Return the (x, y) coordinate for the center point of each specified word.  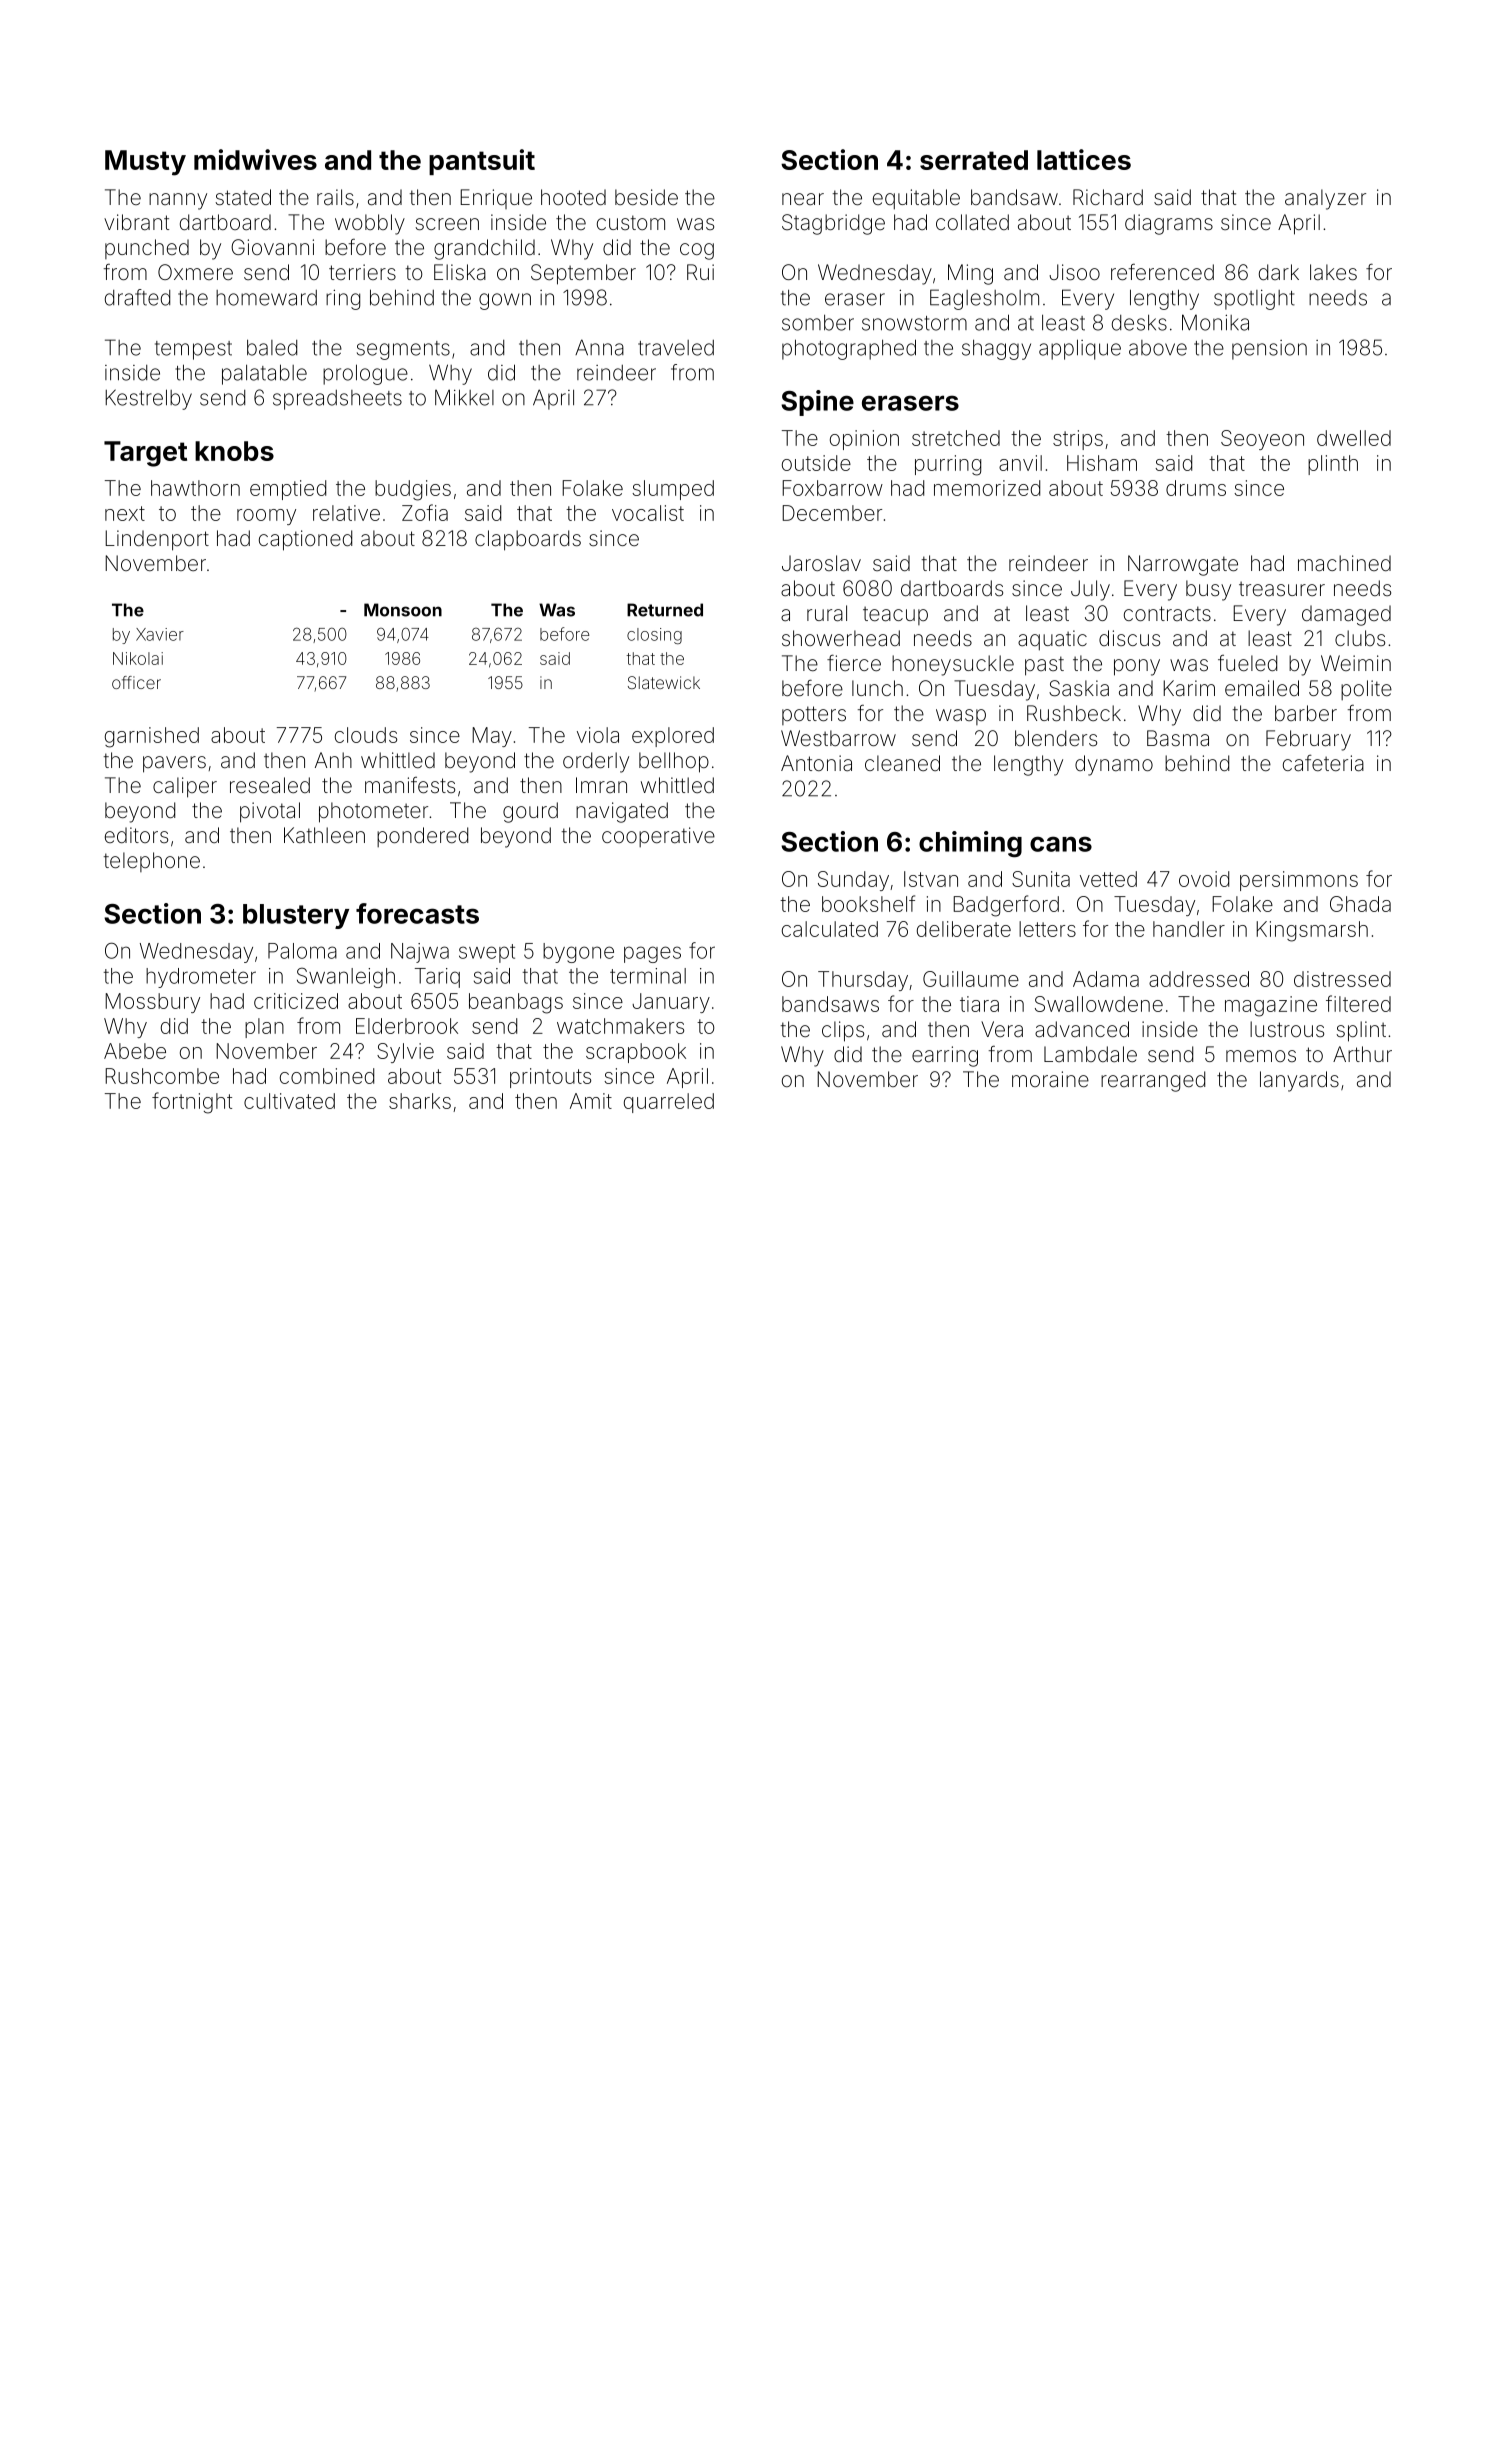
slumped (673, 490)
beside (646, 197)
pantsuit (482, 162)
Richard (1108, 197)
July (1090, 590)
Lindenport (157, 540)
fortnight (192, 1103)
